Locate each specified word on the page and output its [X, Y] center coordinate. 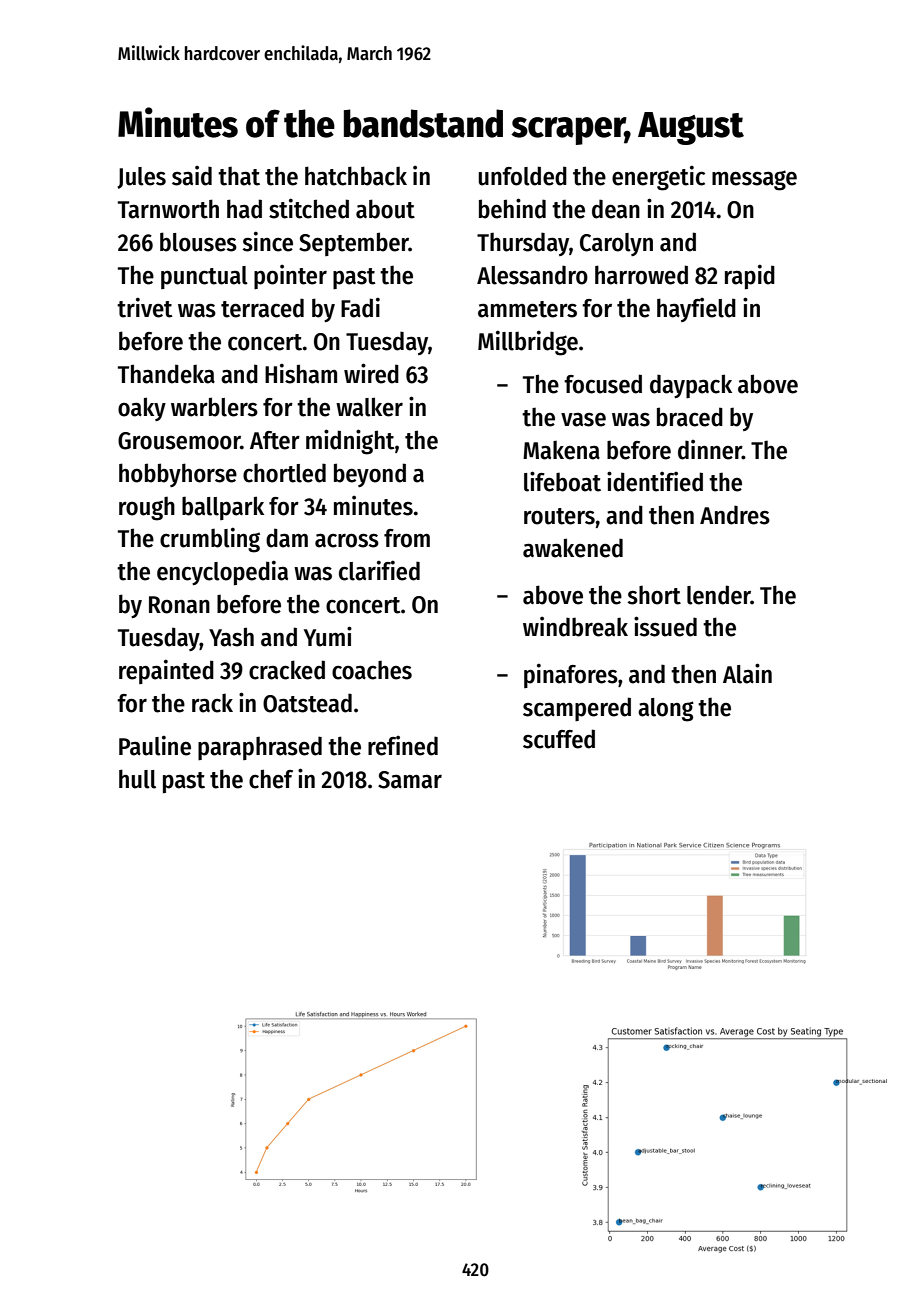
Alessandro [532, 275]
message [754, 180]
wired [371, 373]
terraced [262, 308]
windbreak [575, 627]
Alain [747, 673]
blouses [198, 242]
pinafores [571, 675]
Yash [231, 637]
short [654, 595]
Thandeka [166, 374]
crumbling [210, 540]
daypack [691, 386]
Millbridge [528, 343]
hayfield [696, 310]
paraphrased [260, 748]
